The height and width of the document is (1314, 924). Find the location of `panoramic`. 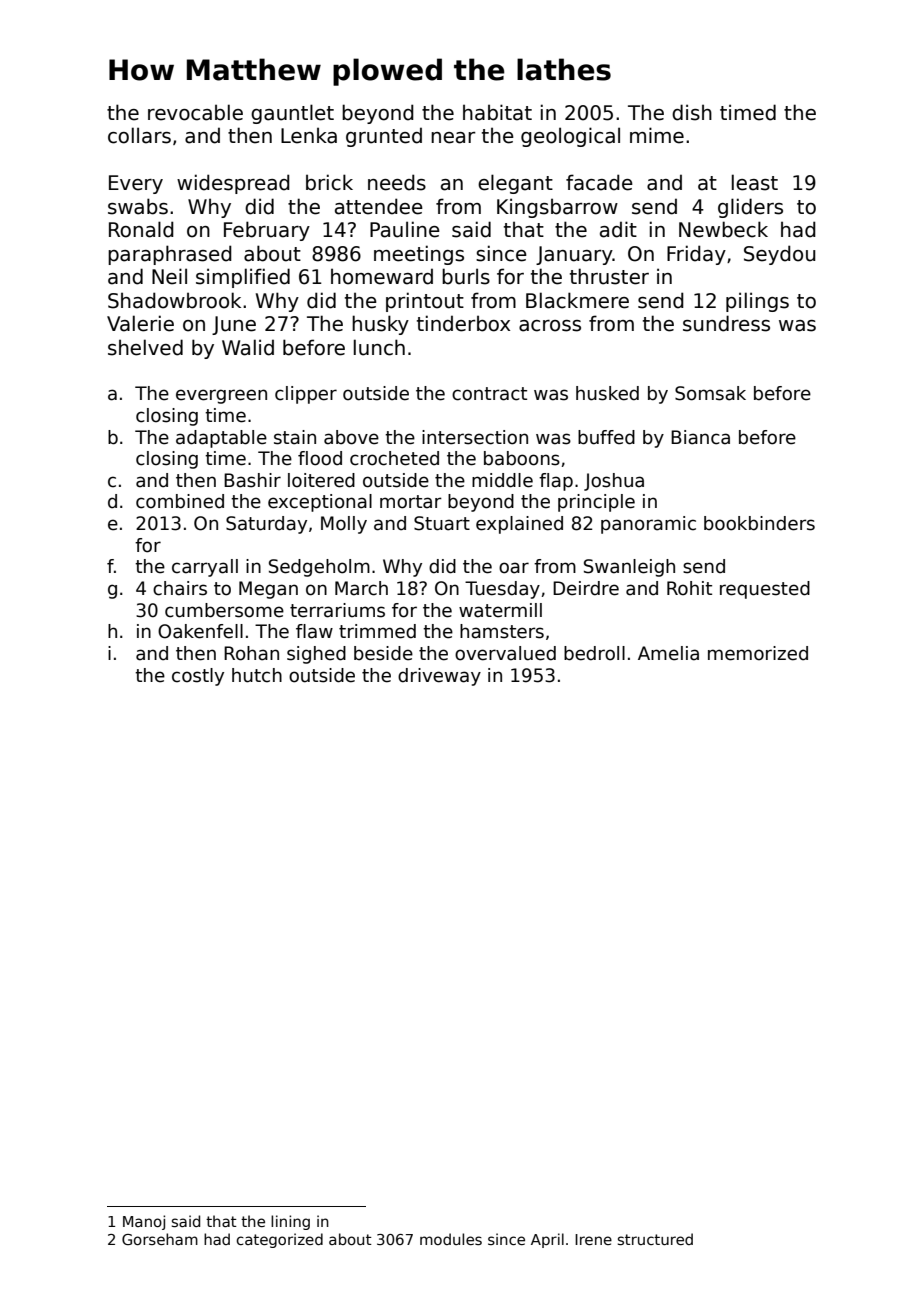

panoramic is located at coordinates (648, 525).
